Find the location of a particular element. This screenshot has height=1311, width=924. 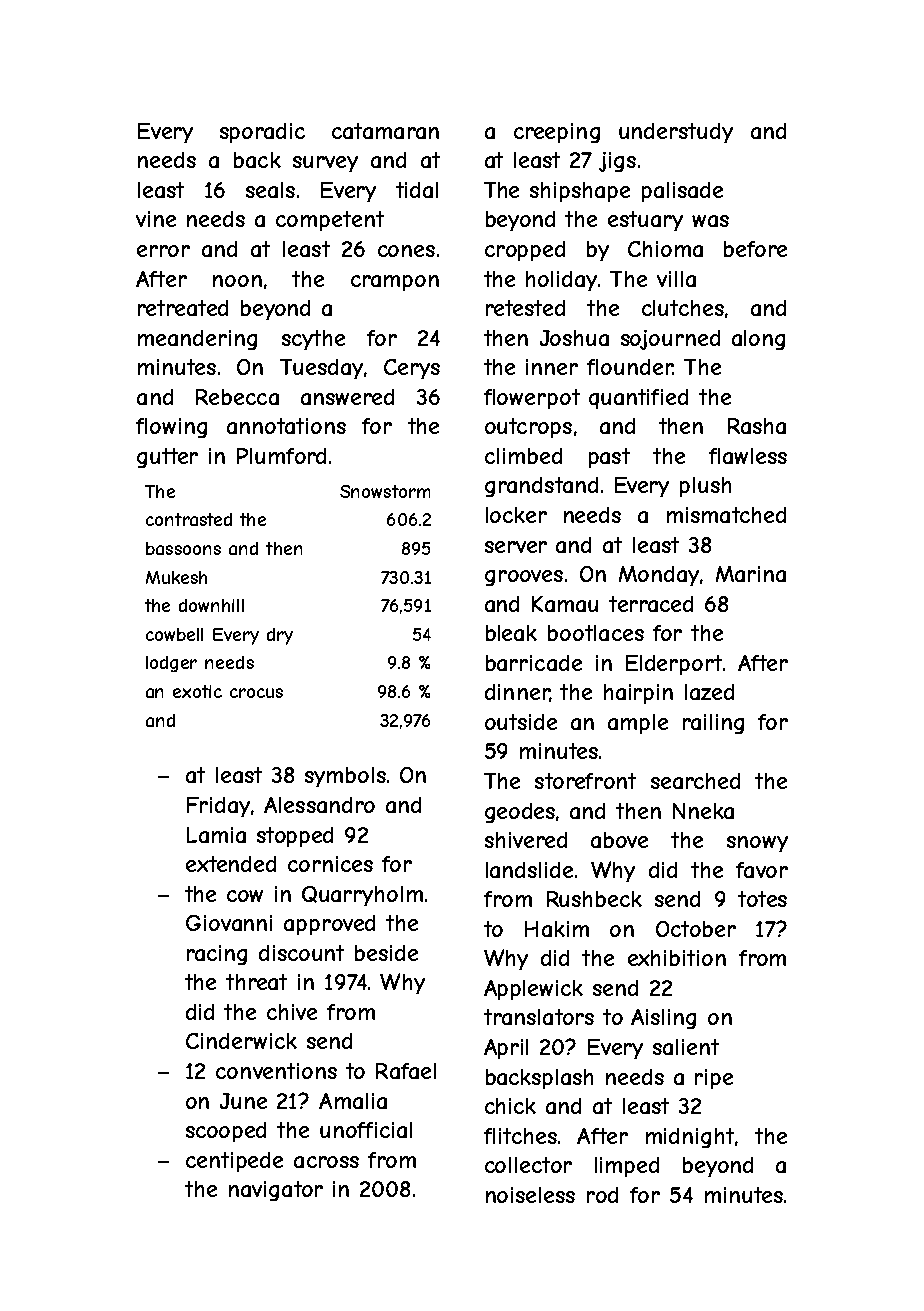

noiseless is located at coordinates (530, 1195).
